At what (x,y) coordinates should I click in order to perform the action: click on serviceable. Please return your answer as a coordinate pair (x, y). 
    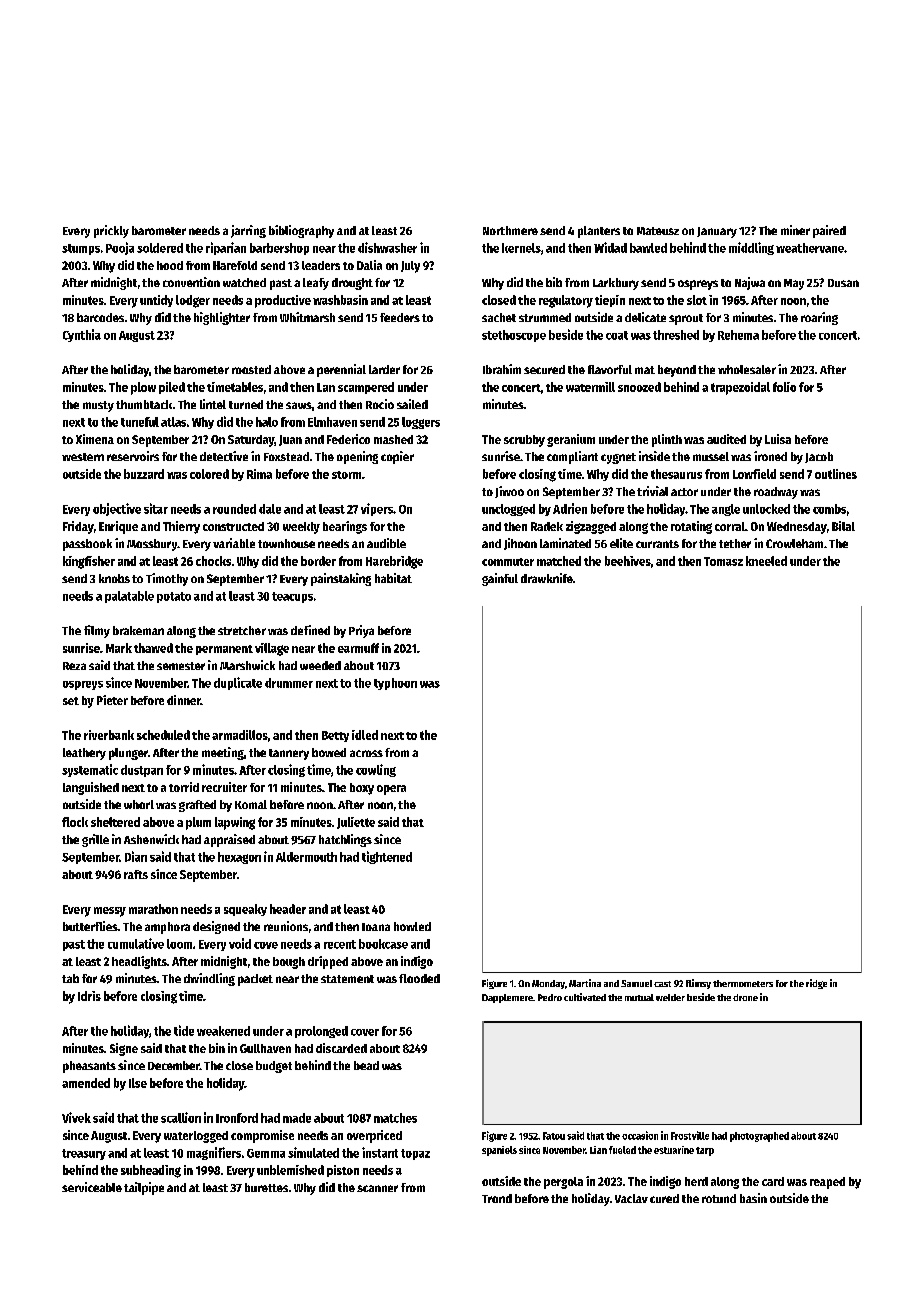
    Looking at the image, I should click on (92, 1187).
